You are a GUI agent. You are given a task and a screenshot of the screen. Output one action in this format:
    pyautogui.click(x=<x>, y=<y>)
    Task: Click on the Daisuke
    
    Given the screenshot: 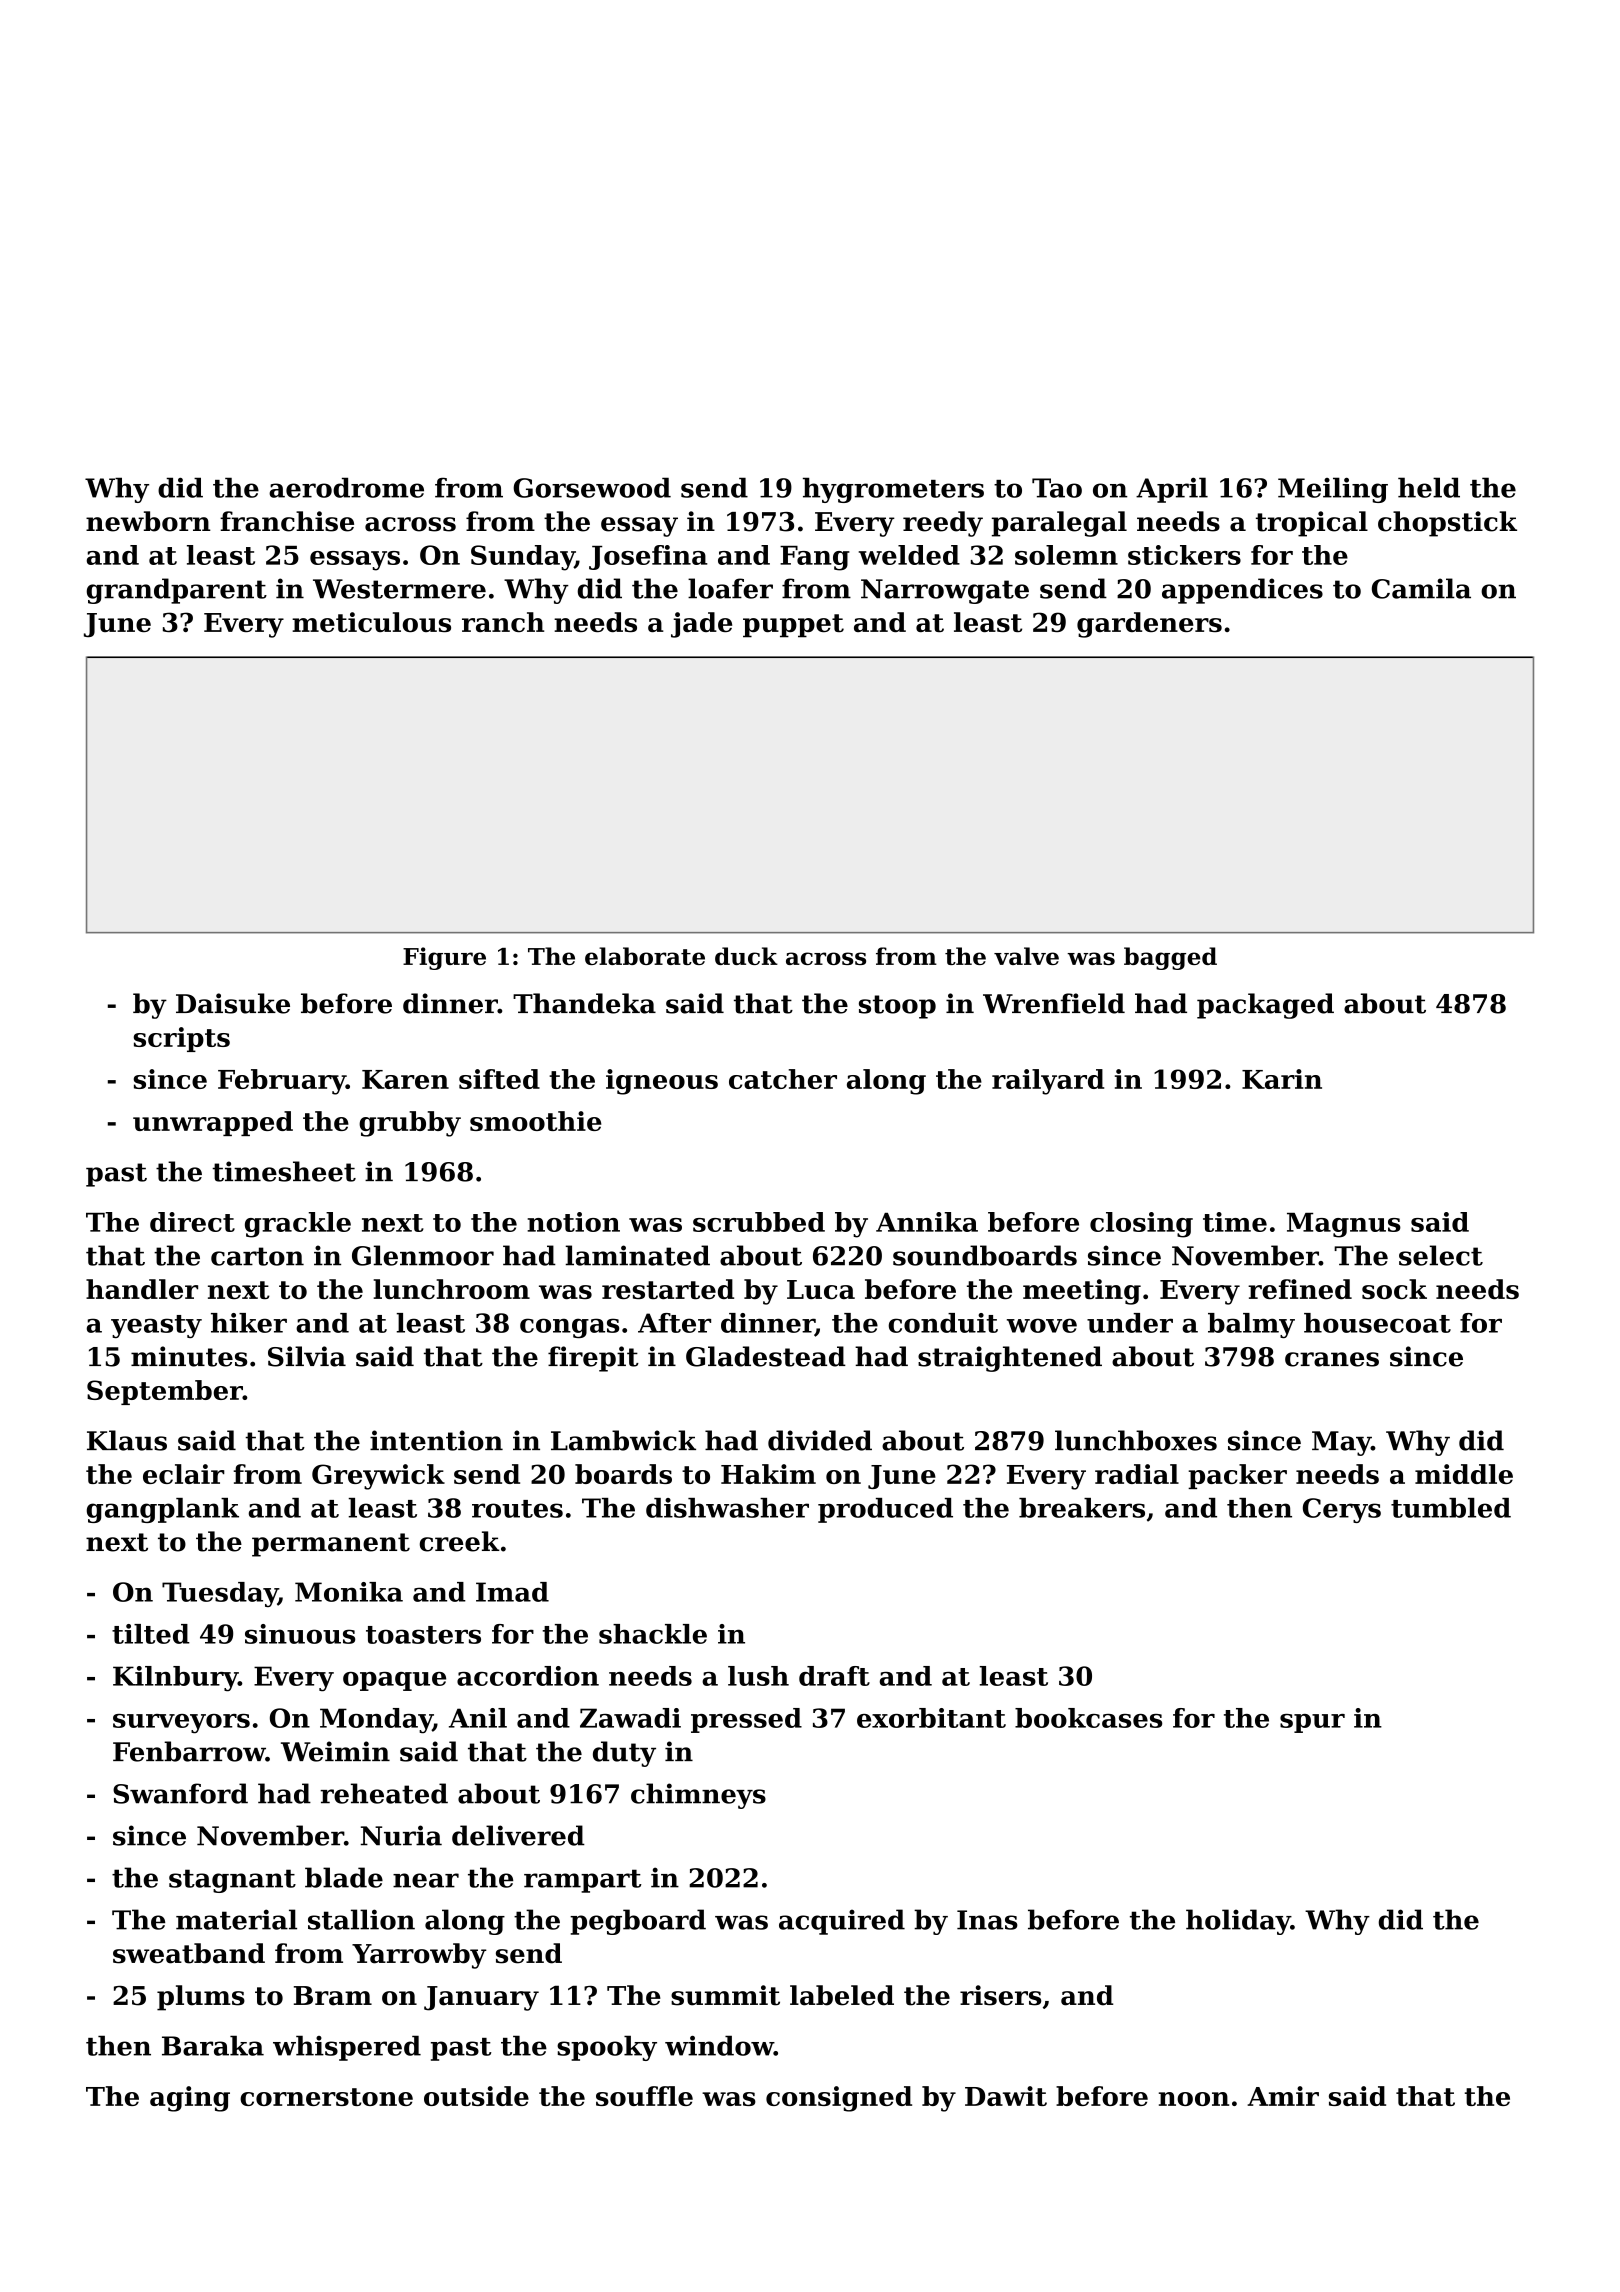 What is the action you would take?
    pyautogui.click(x=233, y=1003)
